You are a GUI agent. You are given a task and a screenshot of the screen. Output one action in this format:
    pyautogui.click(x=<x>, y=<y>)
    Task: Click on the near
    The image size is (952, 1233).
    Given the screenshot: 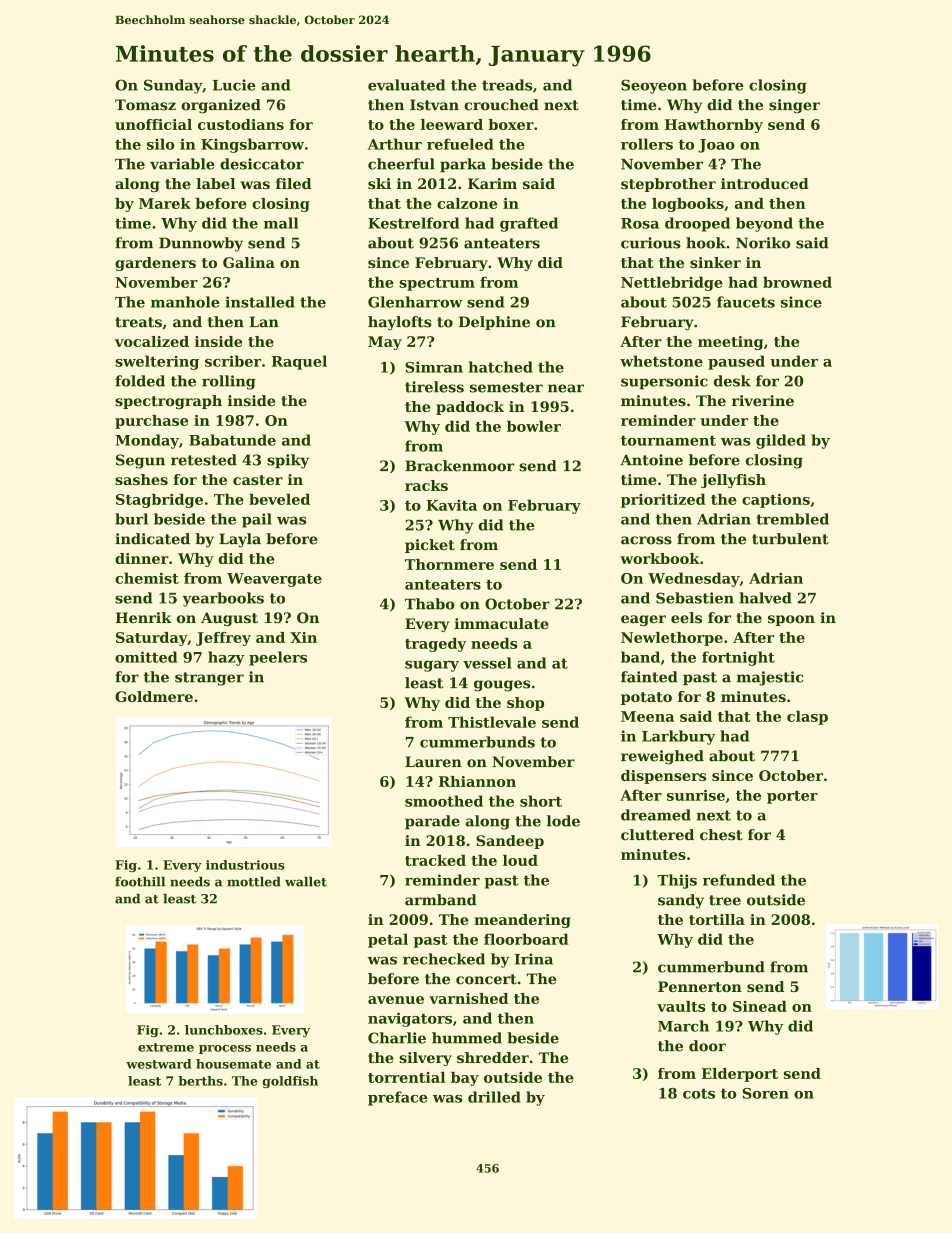 What is the action you would take?
    pyautogui.click(x=566, y=388)
